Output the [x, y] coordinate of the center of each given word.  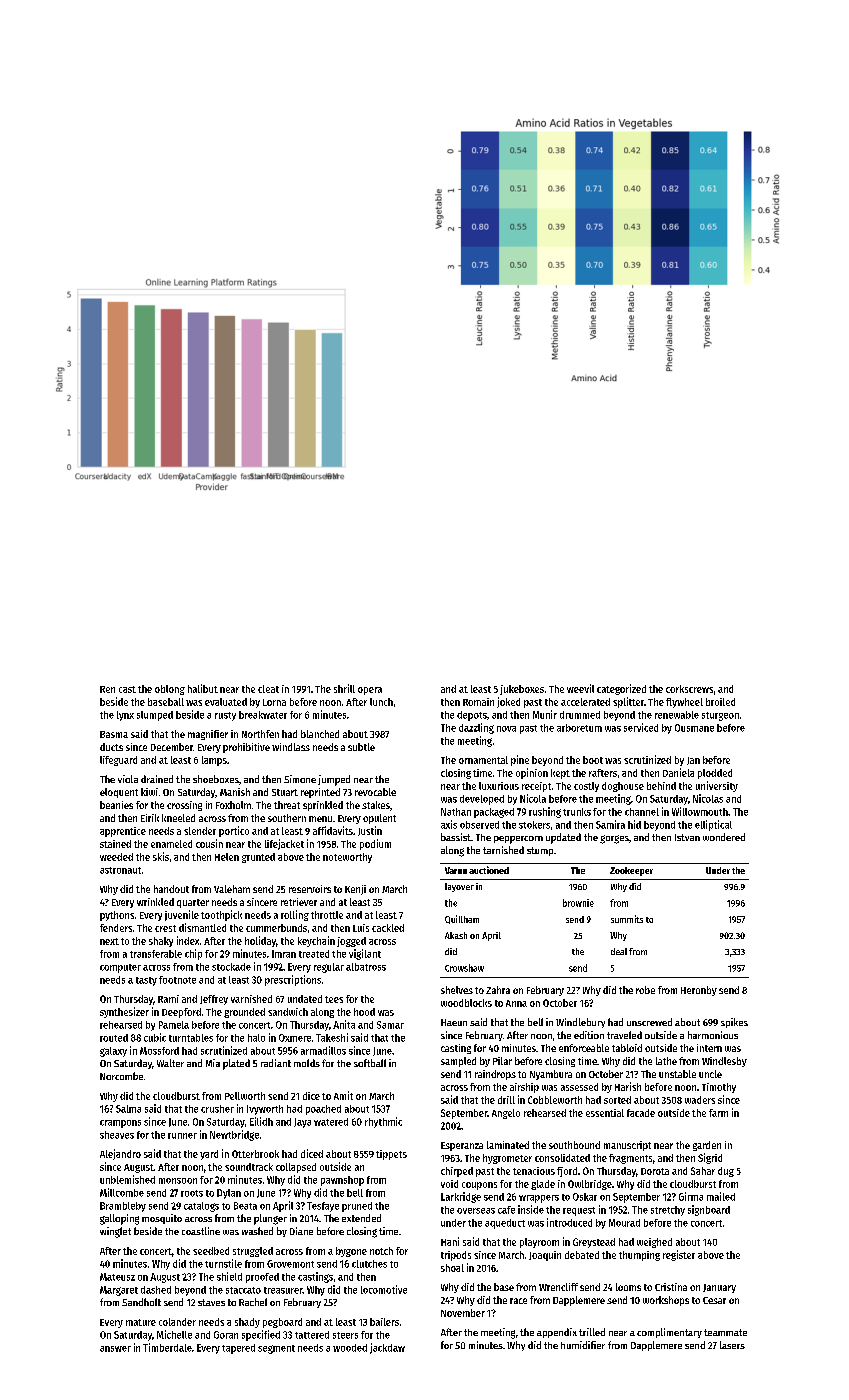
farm [718, 1113]
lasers [732, 1345]
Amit [343, 1095]
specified [261, 1335]
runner [182, 1136]
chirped [457, 1172]
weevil [580, 688]
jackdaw [387, 1348]
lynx [125, 716]
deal [619, 951]
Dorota [655, 1171]
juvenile [182, 915]
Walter [170, 1063]
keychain [316, 941]
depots [472, 716]
